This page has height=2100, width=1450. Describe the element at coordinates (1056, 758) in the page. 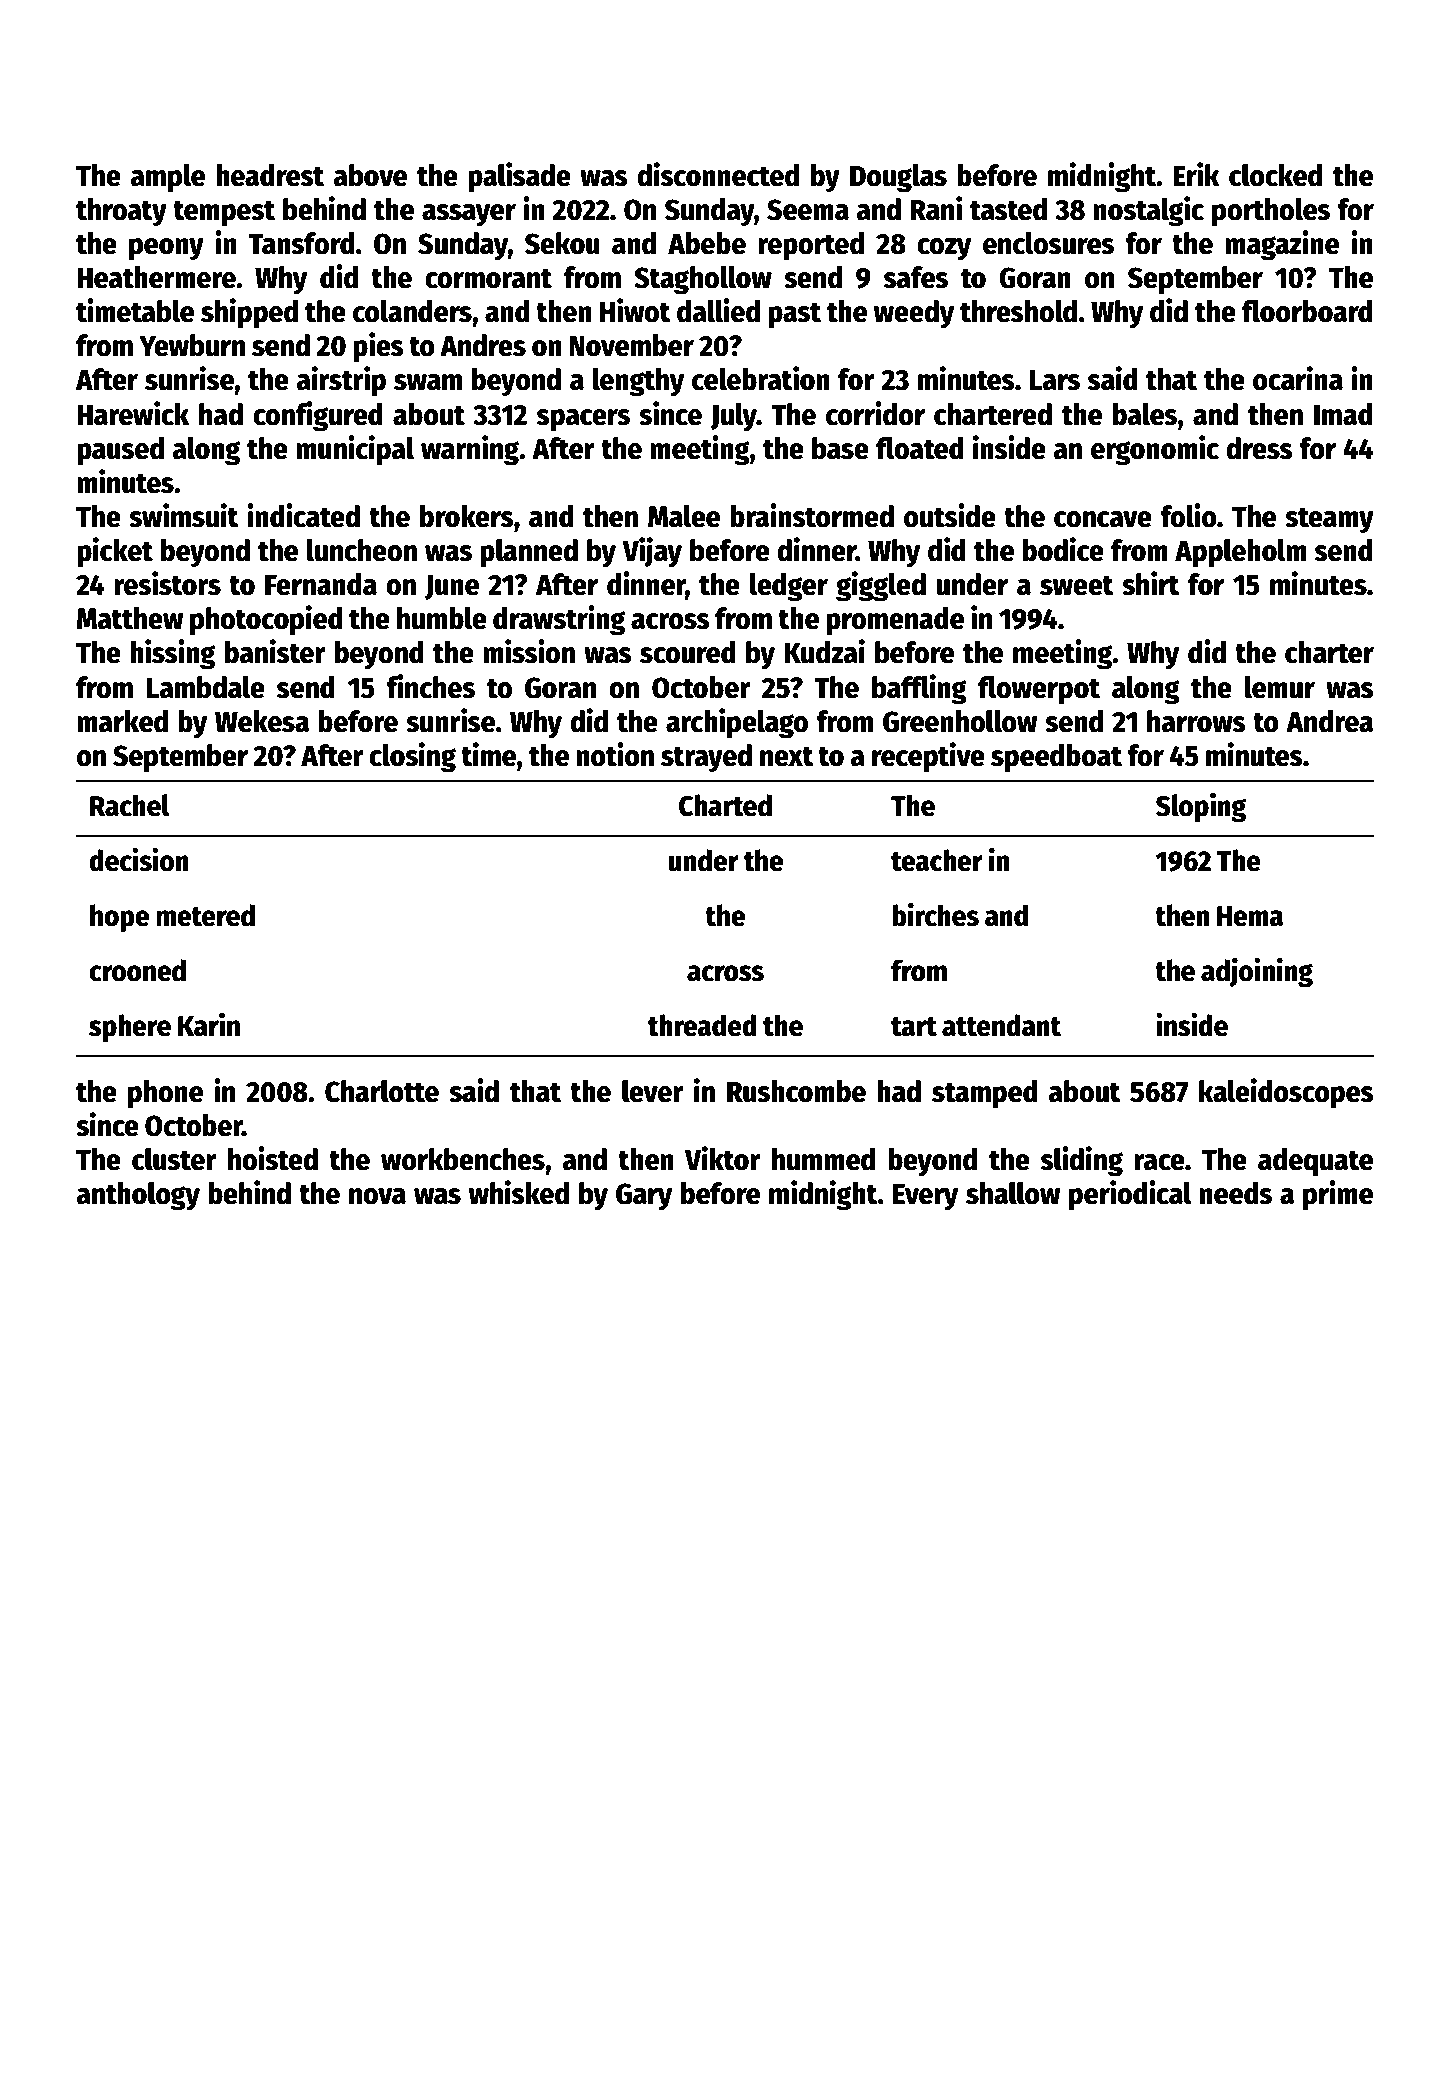

I see `speedboat` at that location.
